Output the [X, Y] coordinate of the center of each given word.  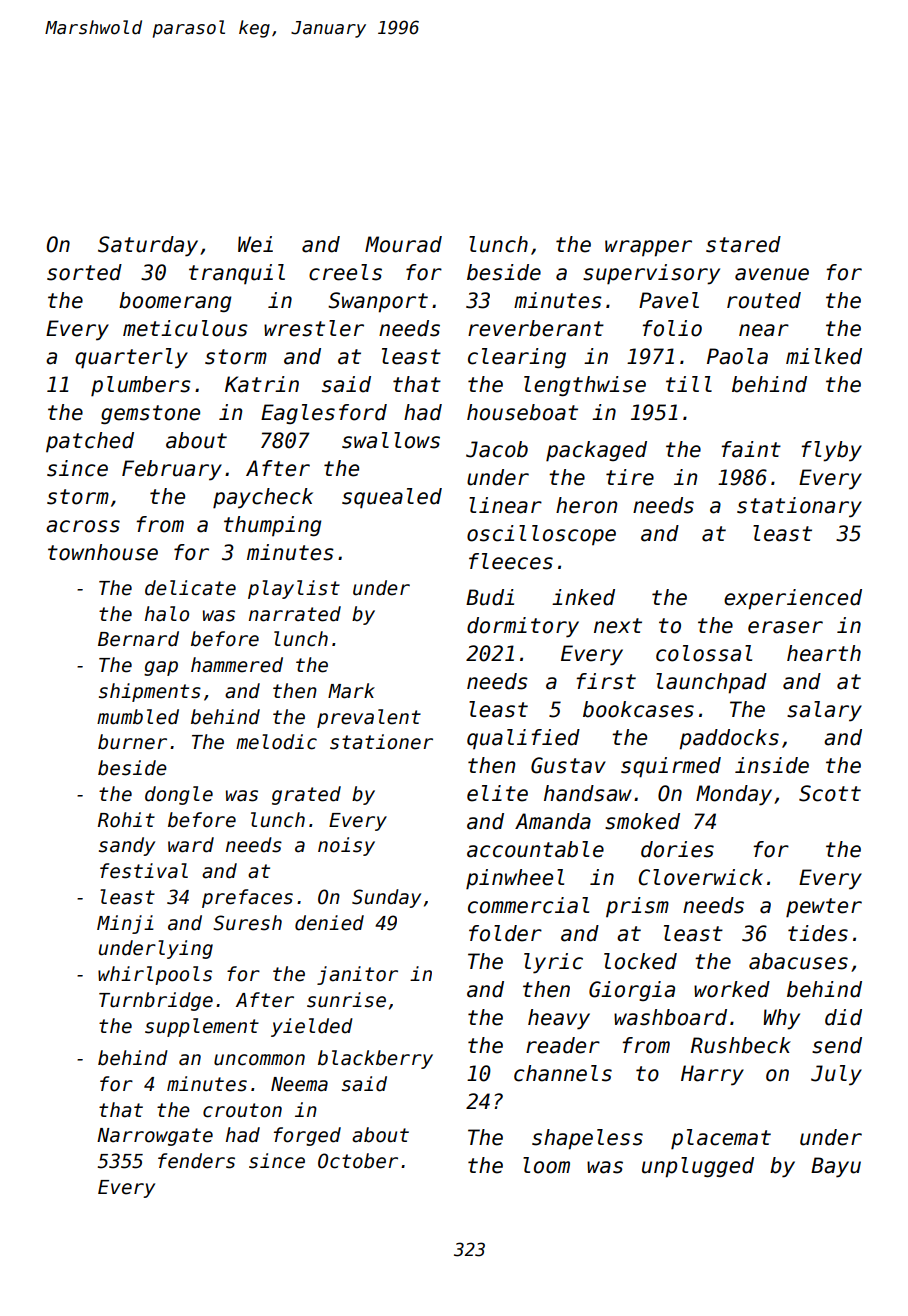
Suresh [247, 923]
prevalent [369, 718]
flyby [831, 451]
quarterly [131, 358]
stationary [799, 507]
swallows [391, 440]
